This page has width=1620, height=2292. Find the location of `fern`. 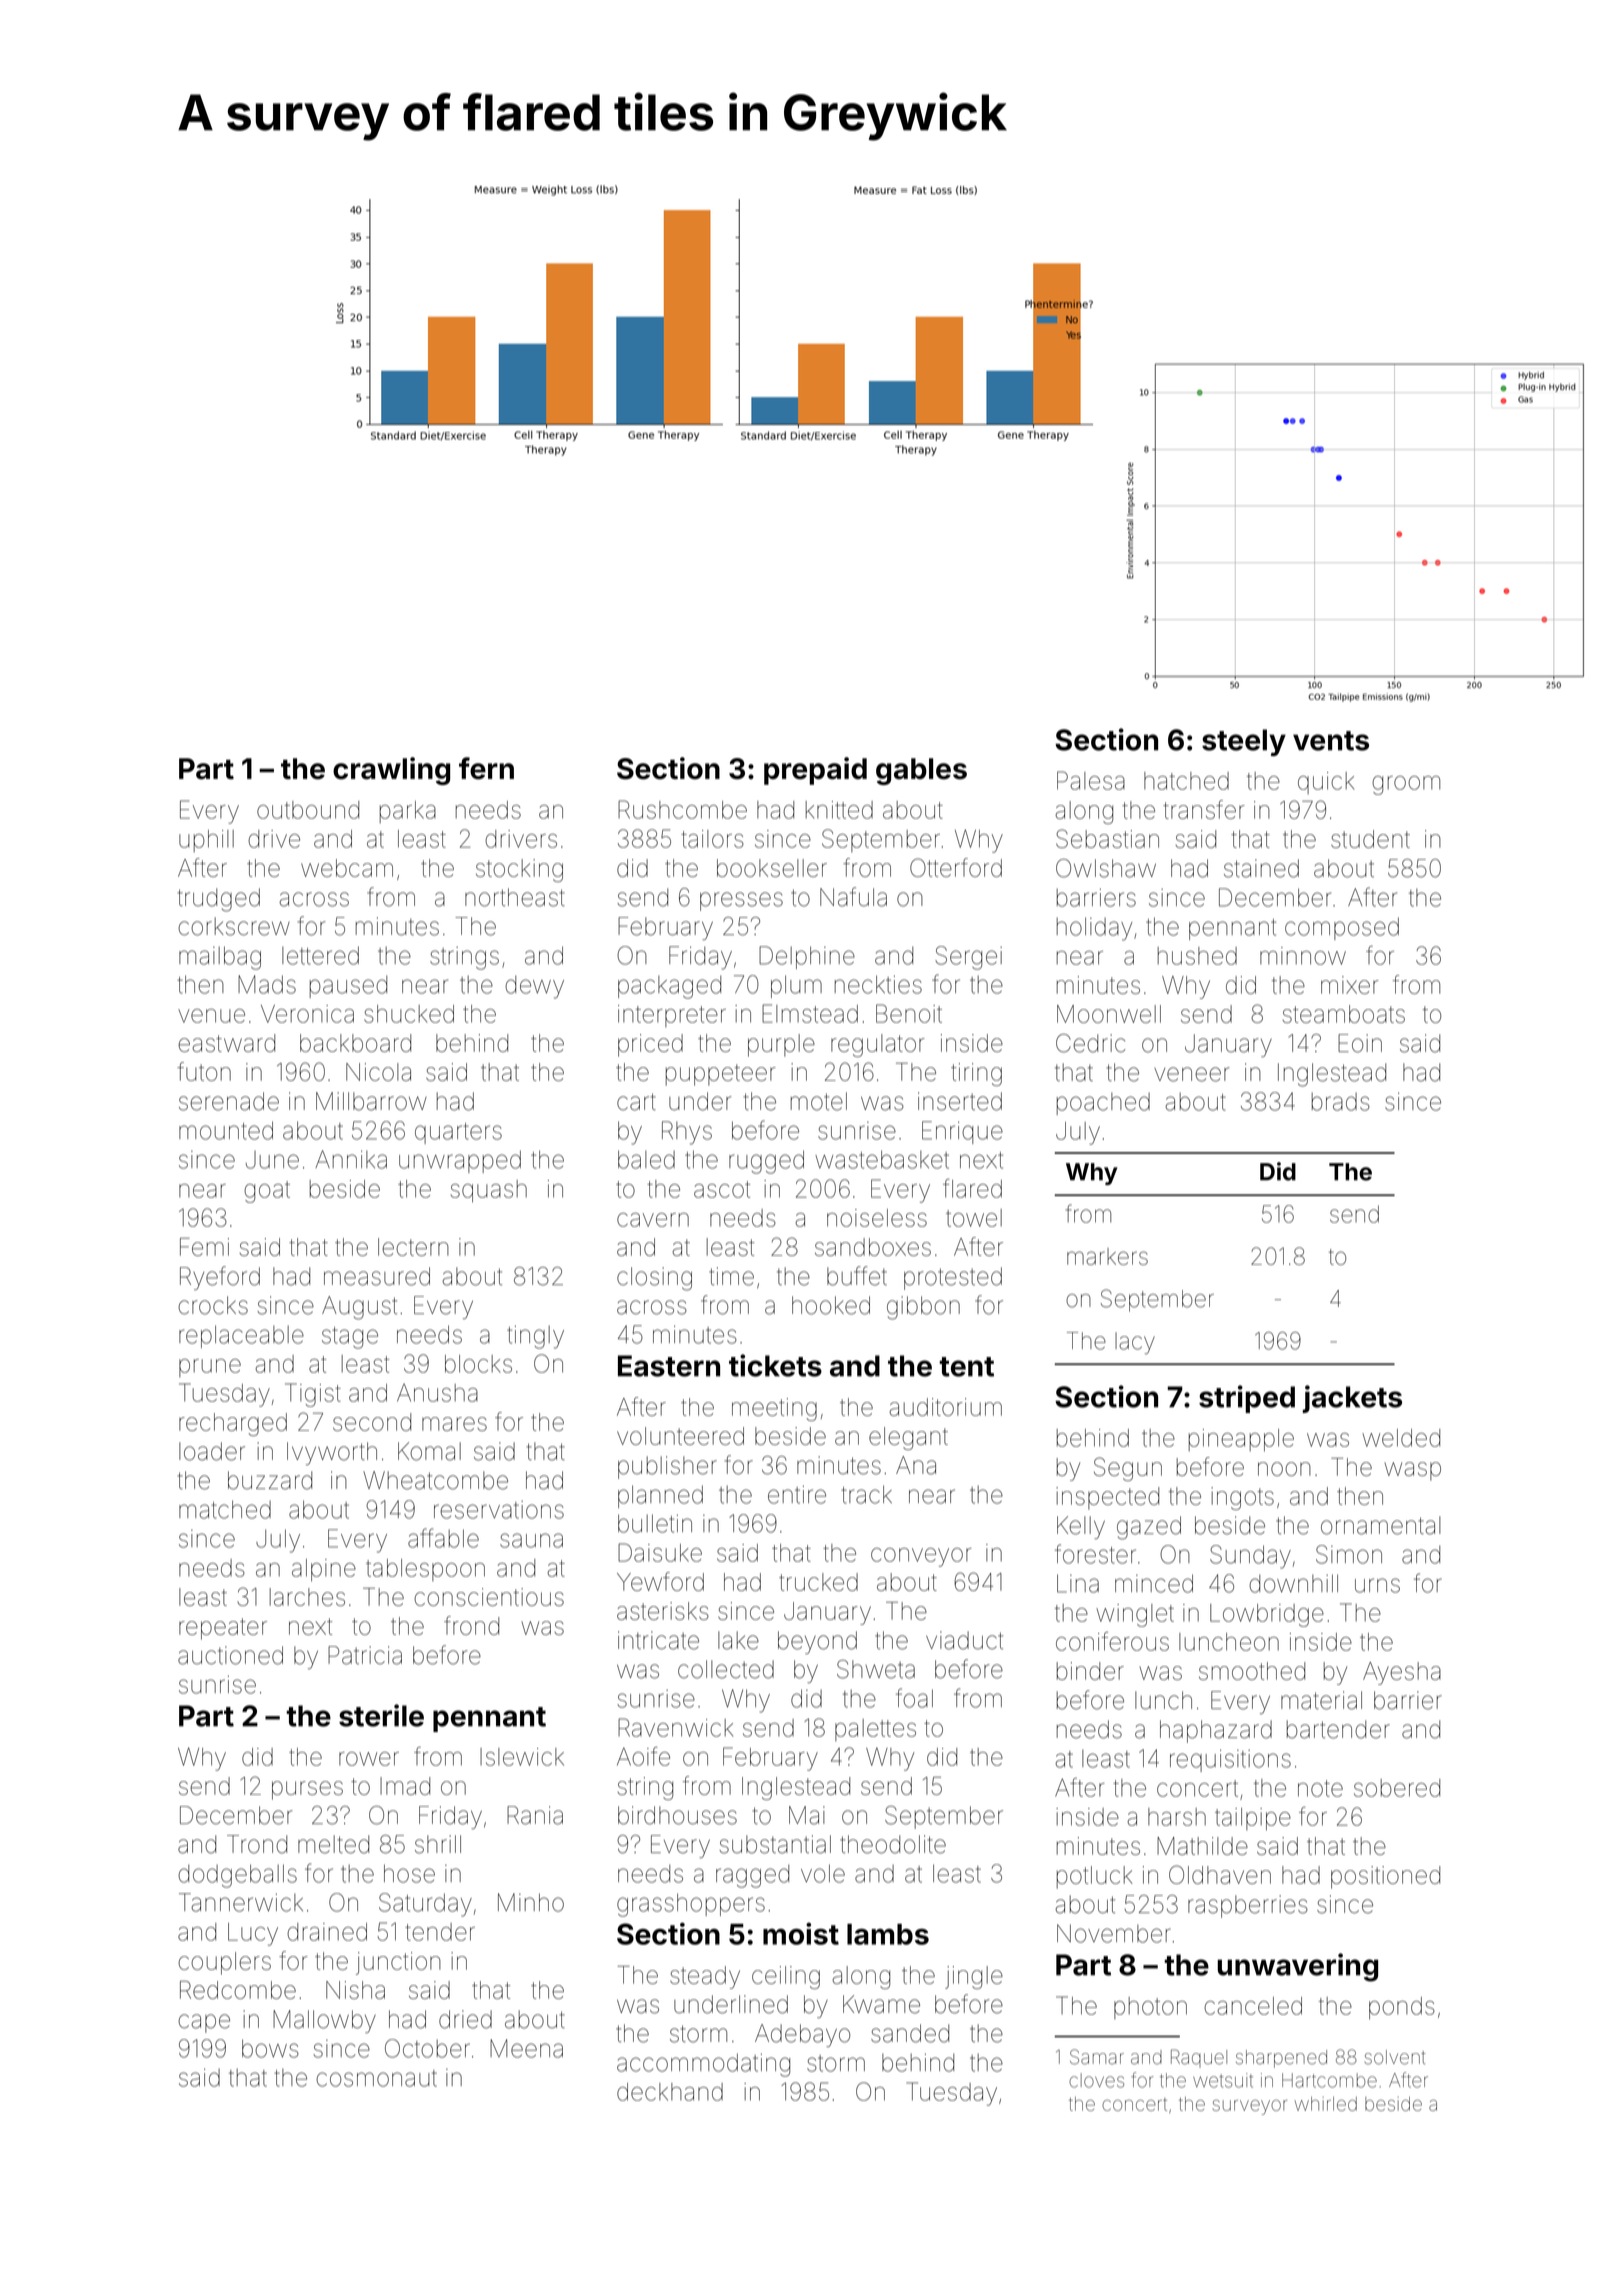

fern is located at coordinates (486, 768).
